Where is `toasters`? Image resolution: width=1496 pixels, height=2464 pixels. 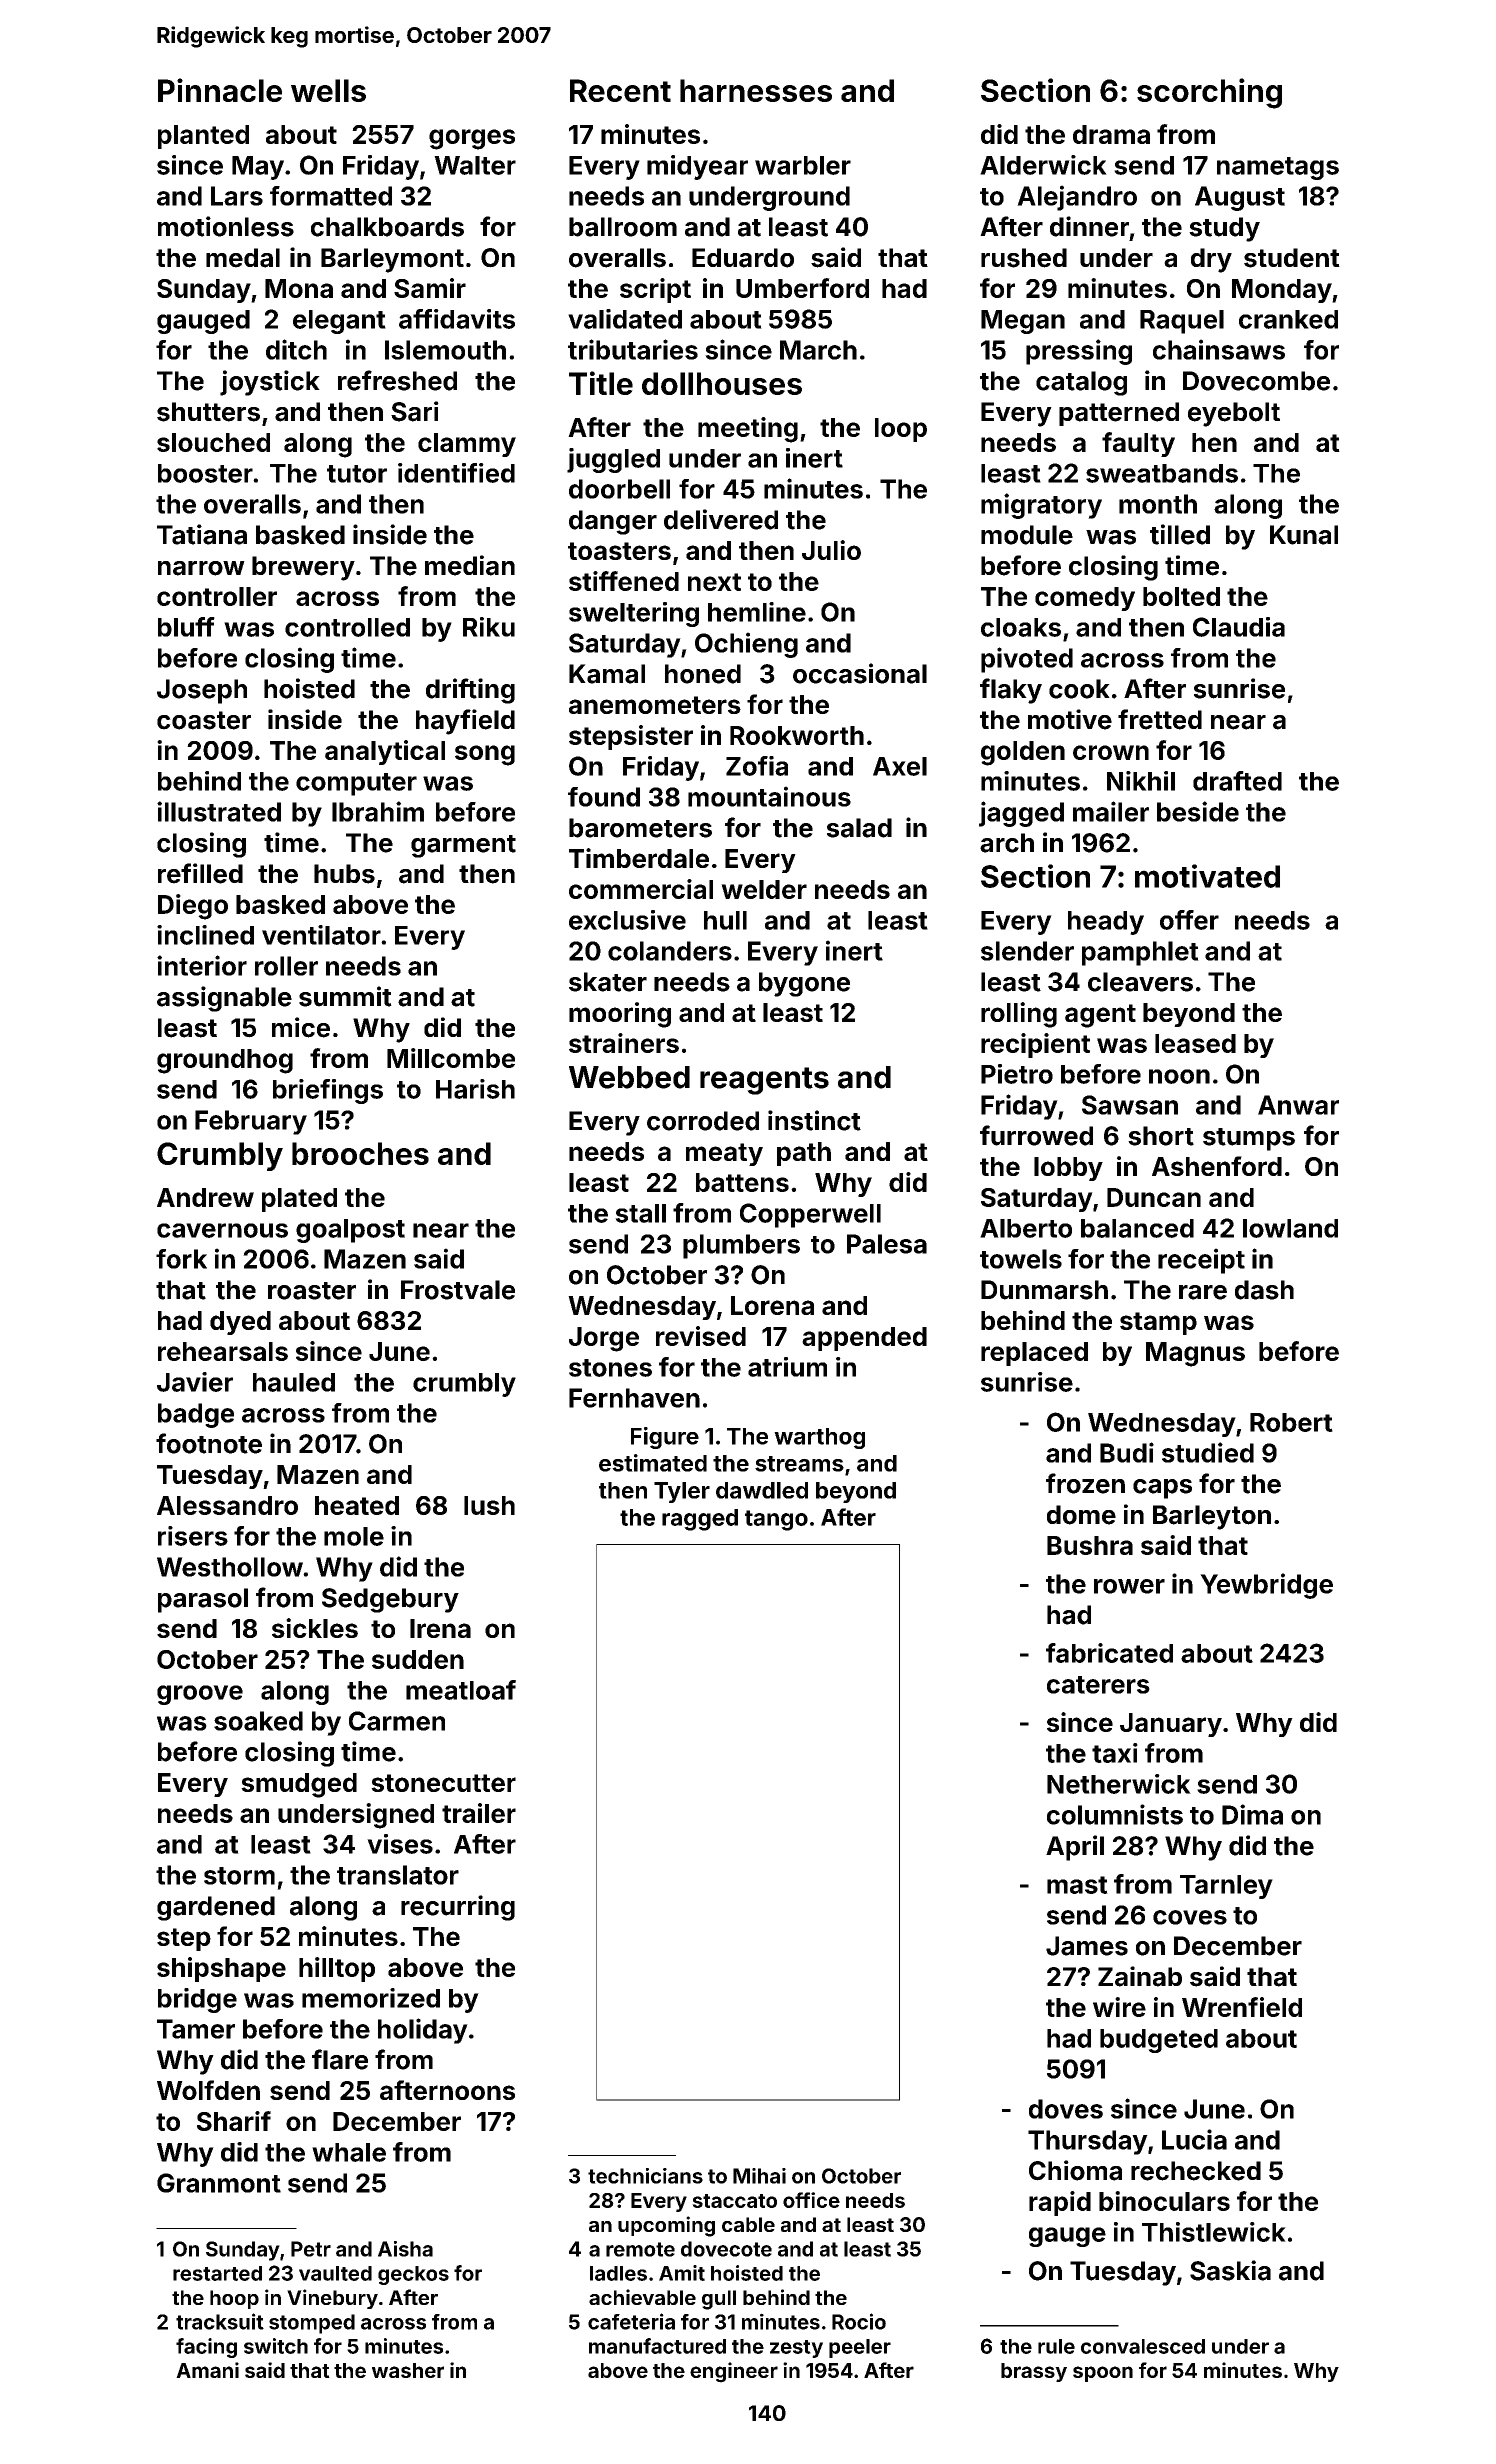 toasters is located at coordinates (619, 551).
